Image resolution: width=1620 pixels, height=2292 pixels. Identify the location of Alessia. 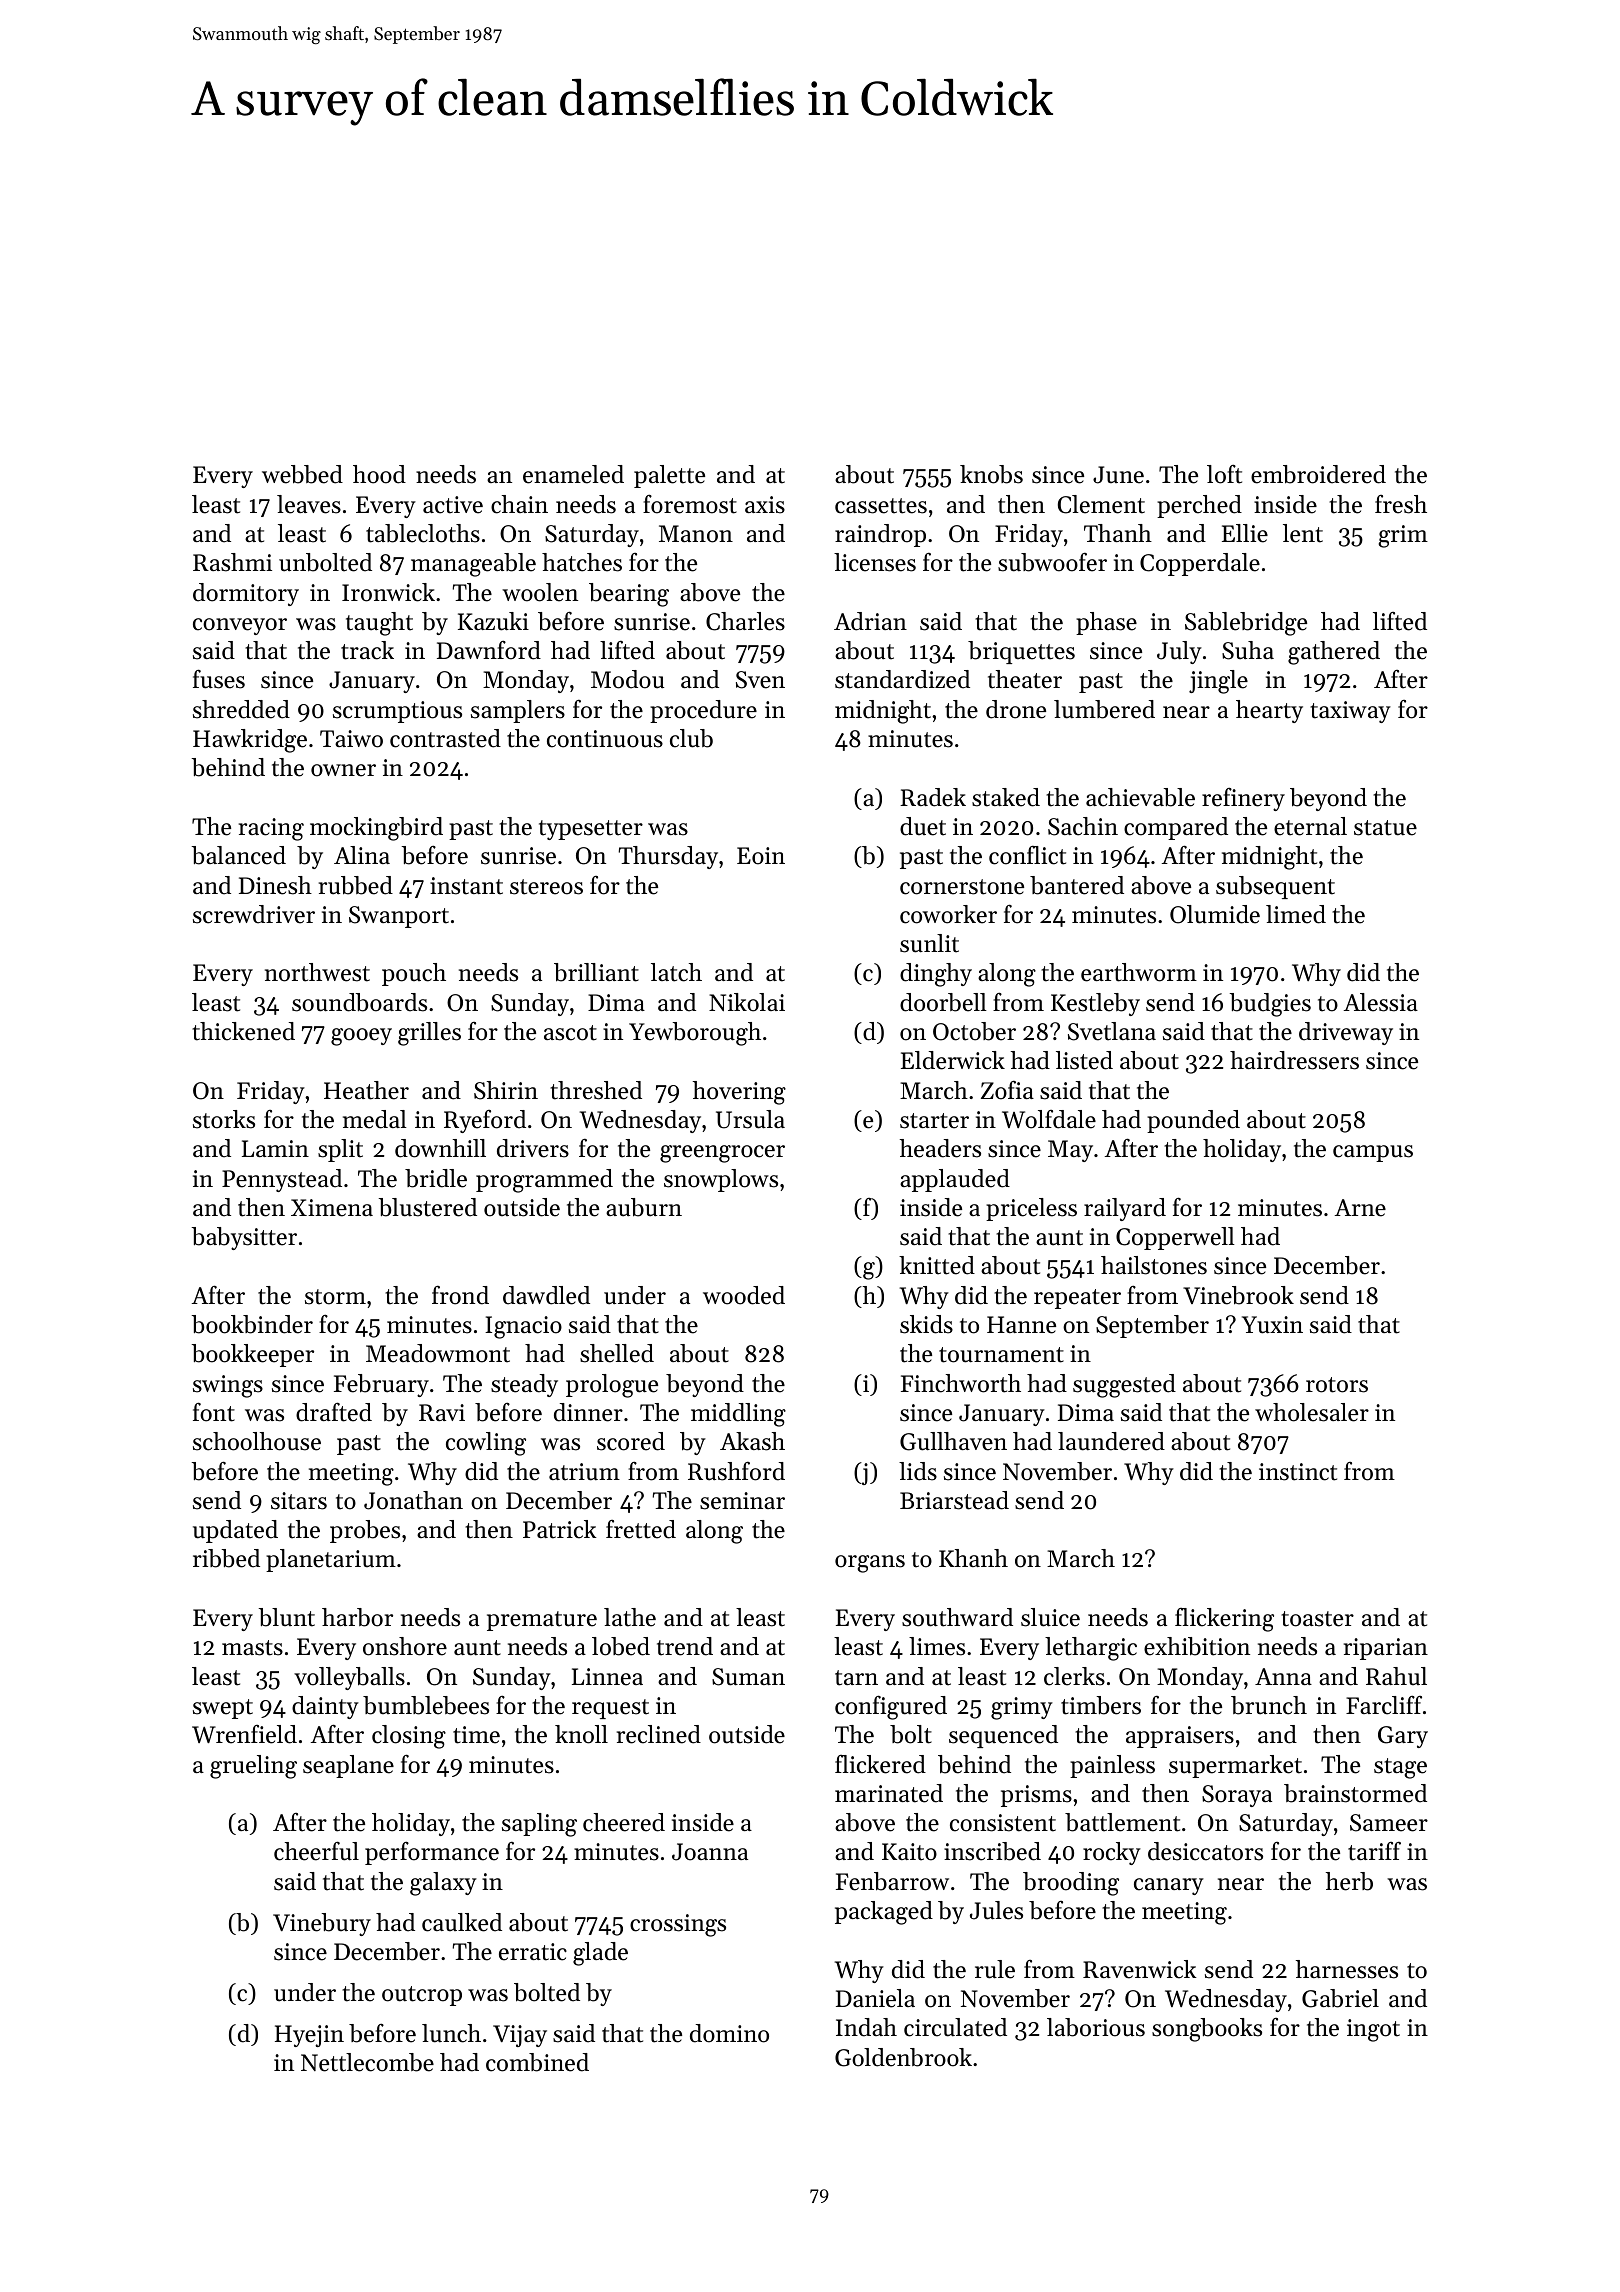
(1381, 1002).
